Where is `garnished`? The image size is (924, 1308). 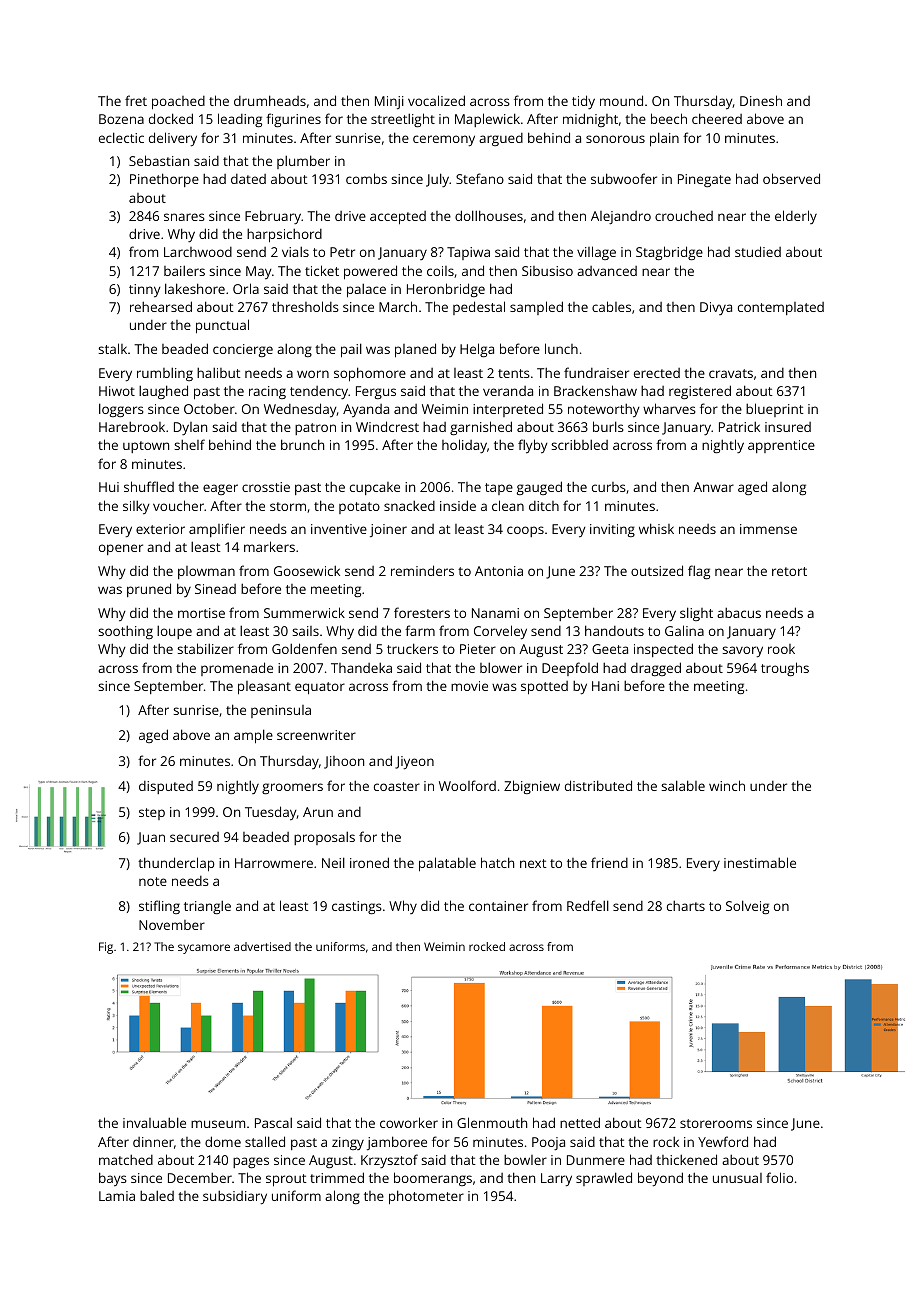
garnished is located at coordinates (481, 428).
